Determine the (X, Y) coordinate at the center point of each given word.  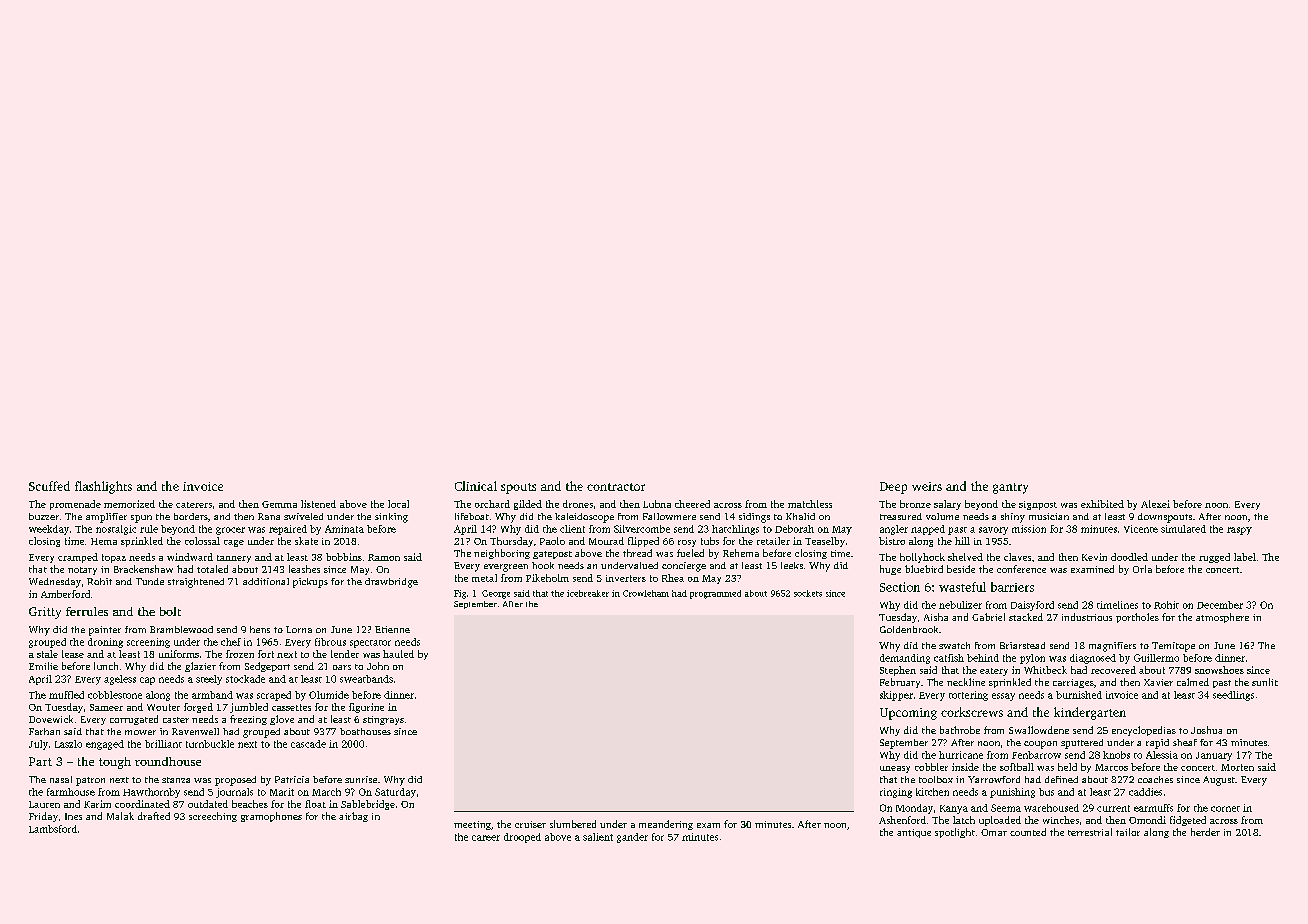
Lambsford (53, 829)
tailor (1128, 832)
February (900, 683)
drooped (522, 838)
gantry (1010, 488)
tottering (968, 696)
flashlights (103, 487)
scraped (274, 696)
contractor (616, 487)
